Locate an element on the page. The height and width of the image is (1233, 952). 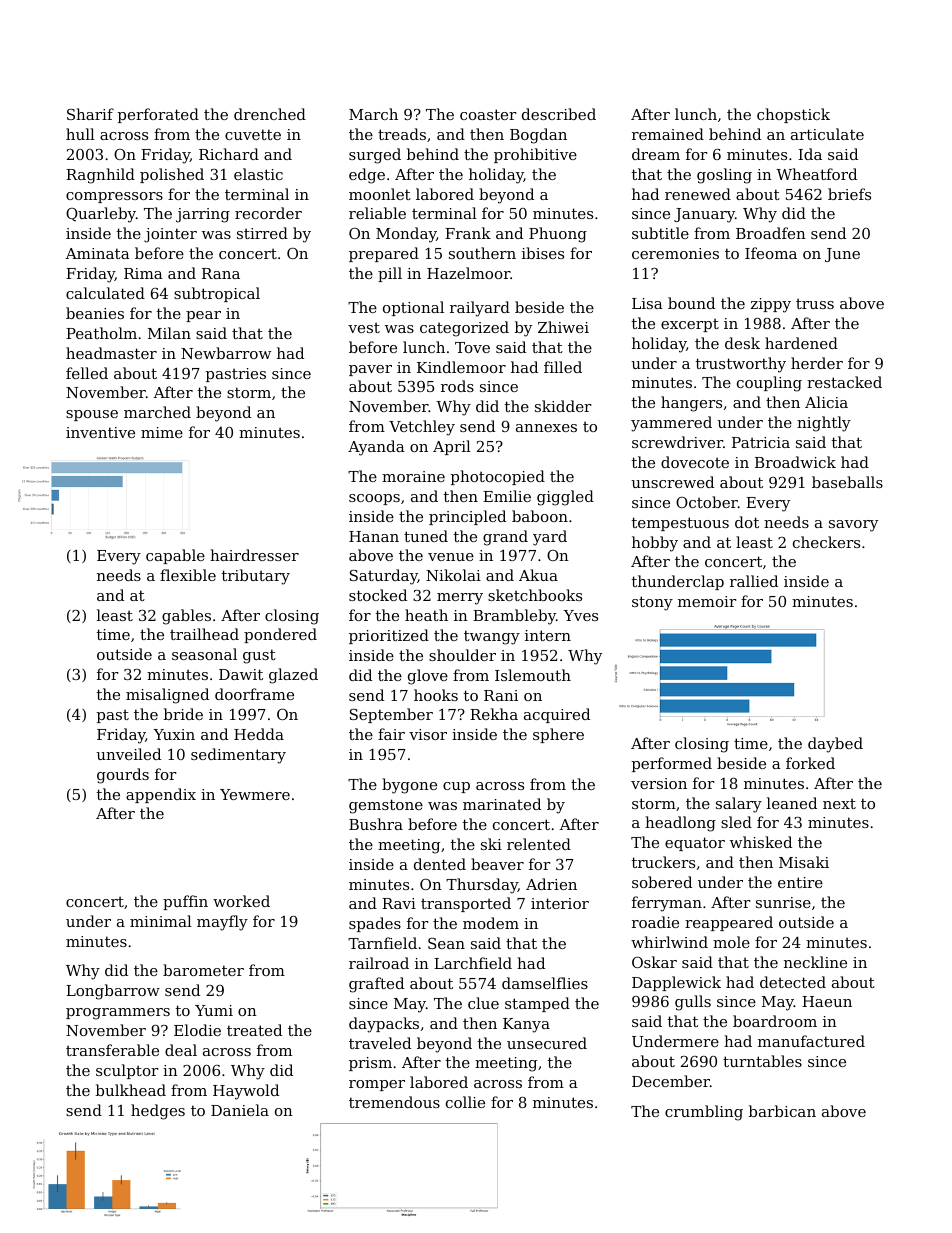
jarring is located at coordinates (203, 215).
